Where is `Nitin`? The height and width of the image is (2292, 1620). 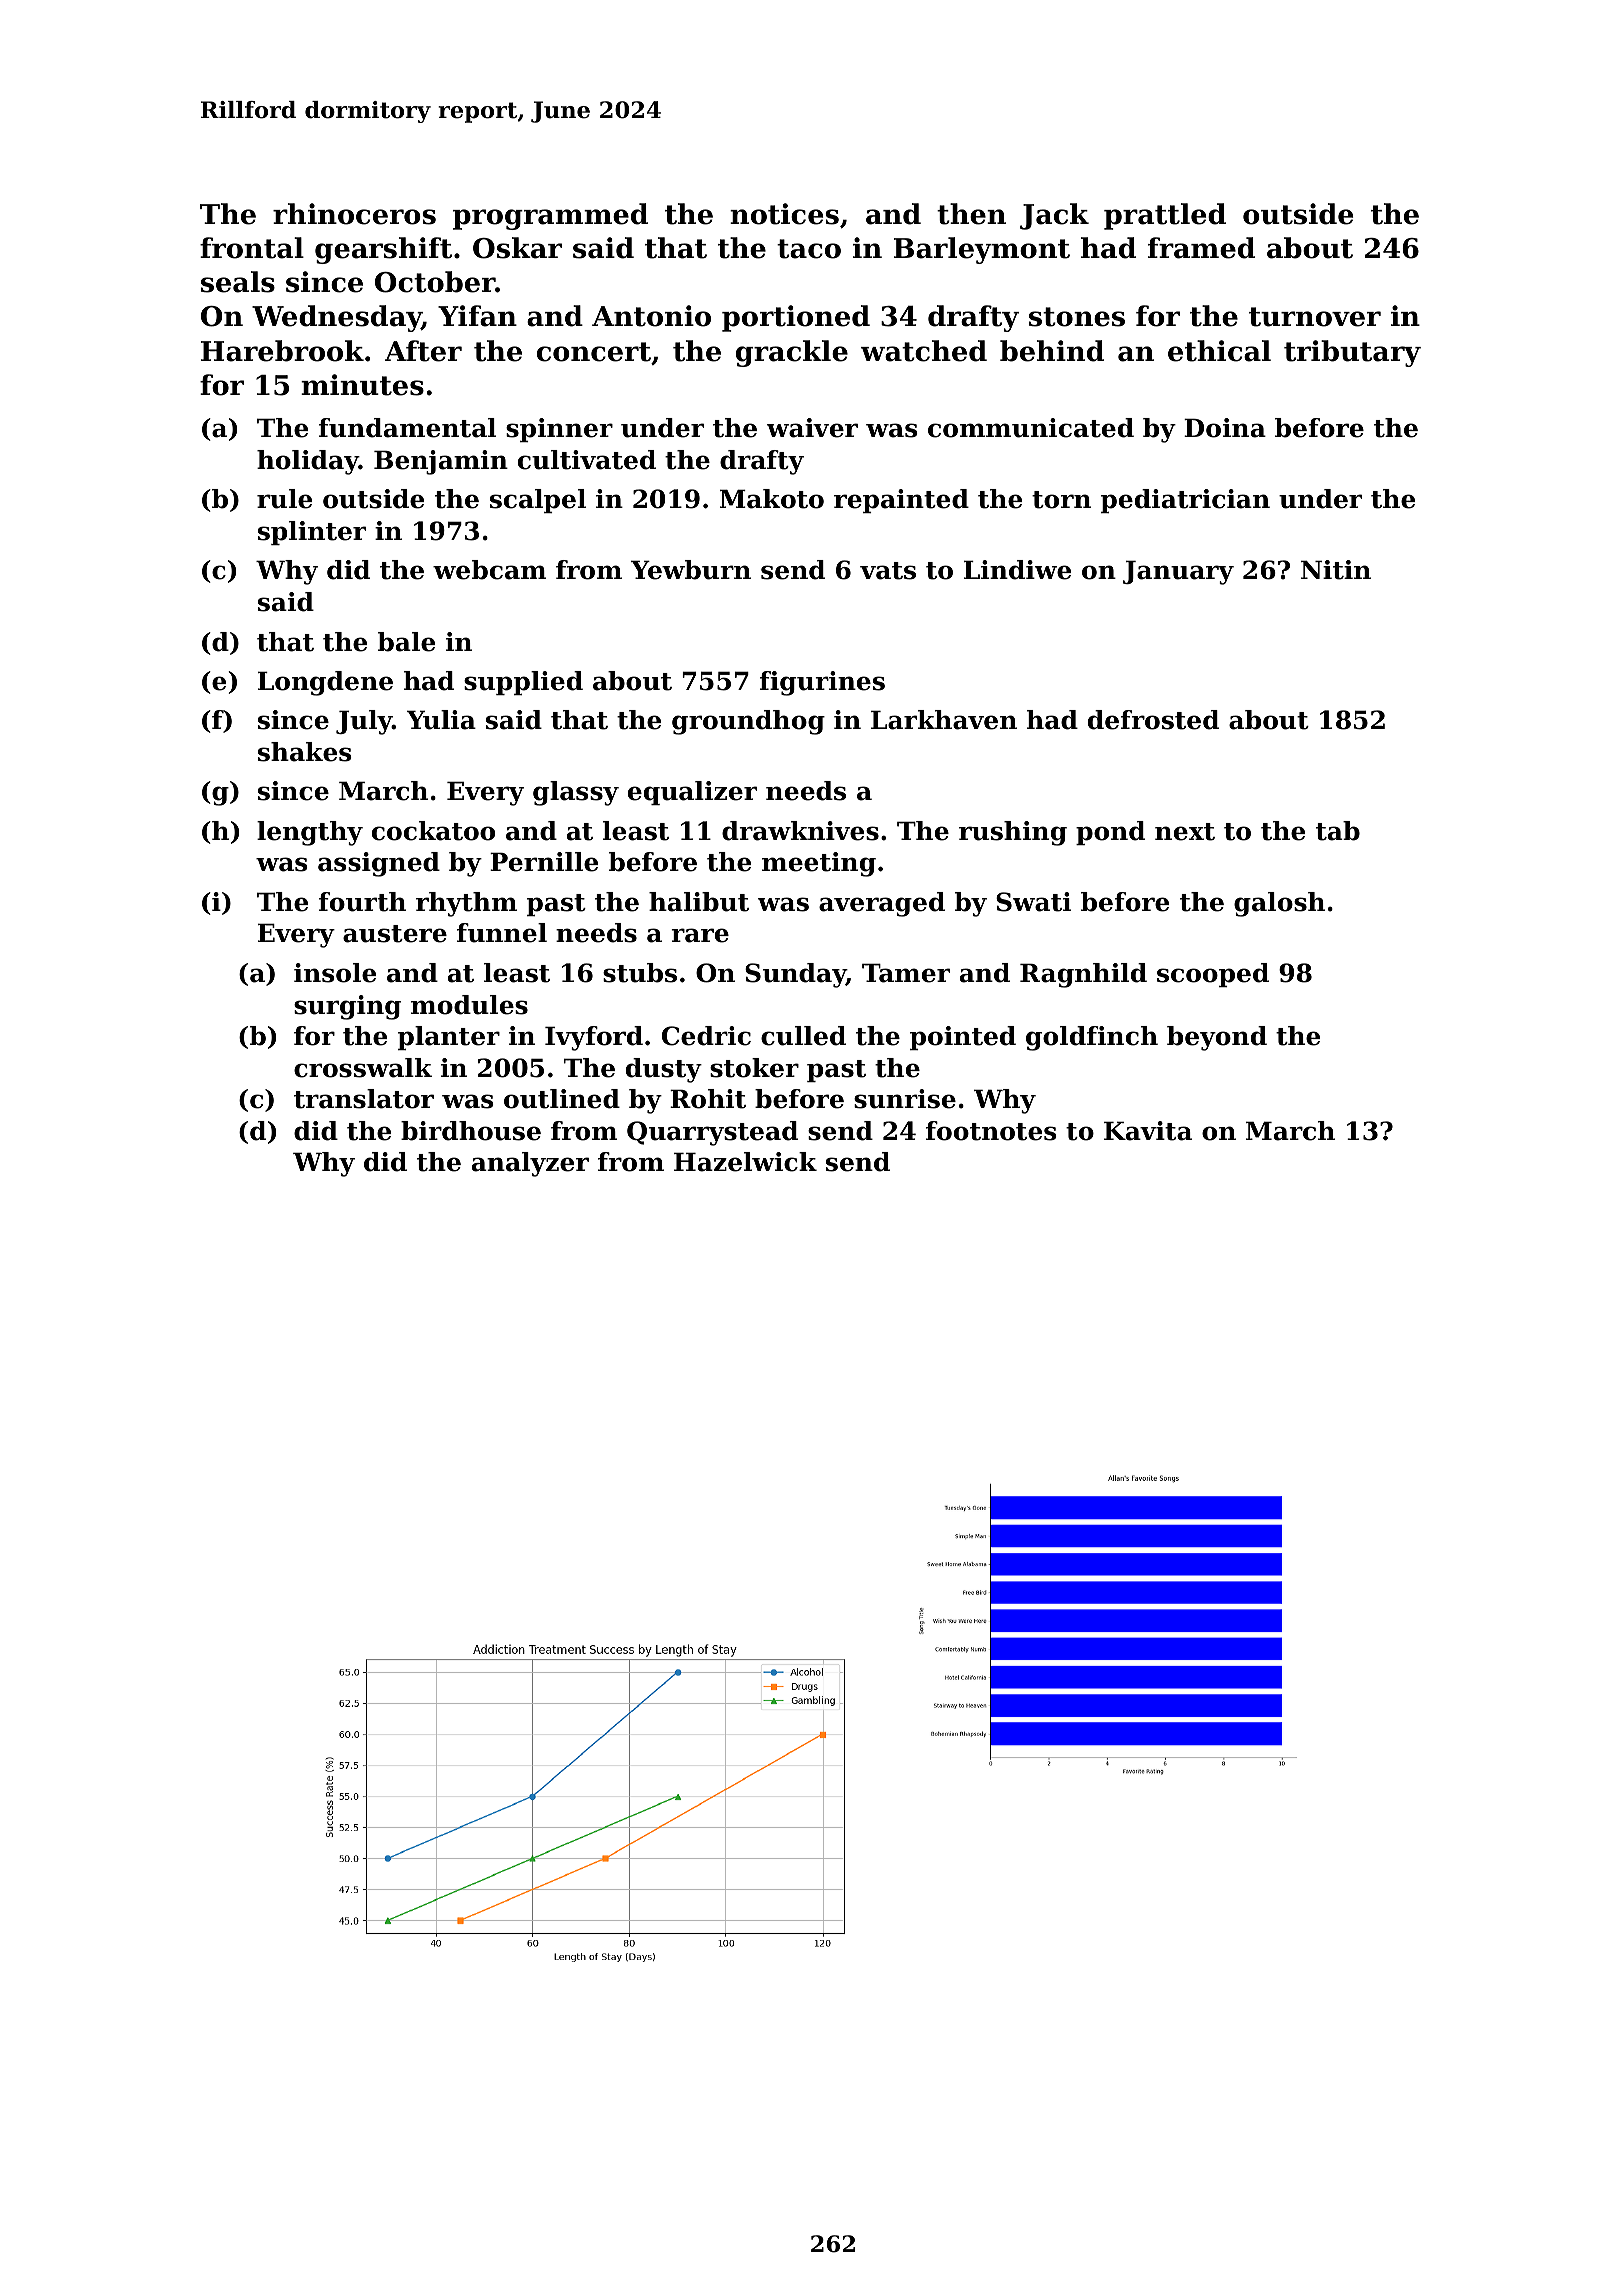 Nitin is located at coordinates (1336, 570).
